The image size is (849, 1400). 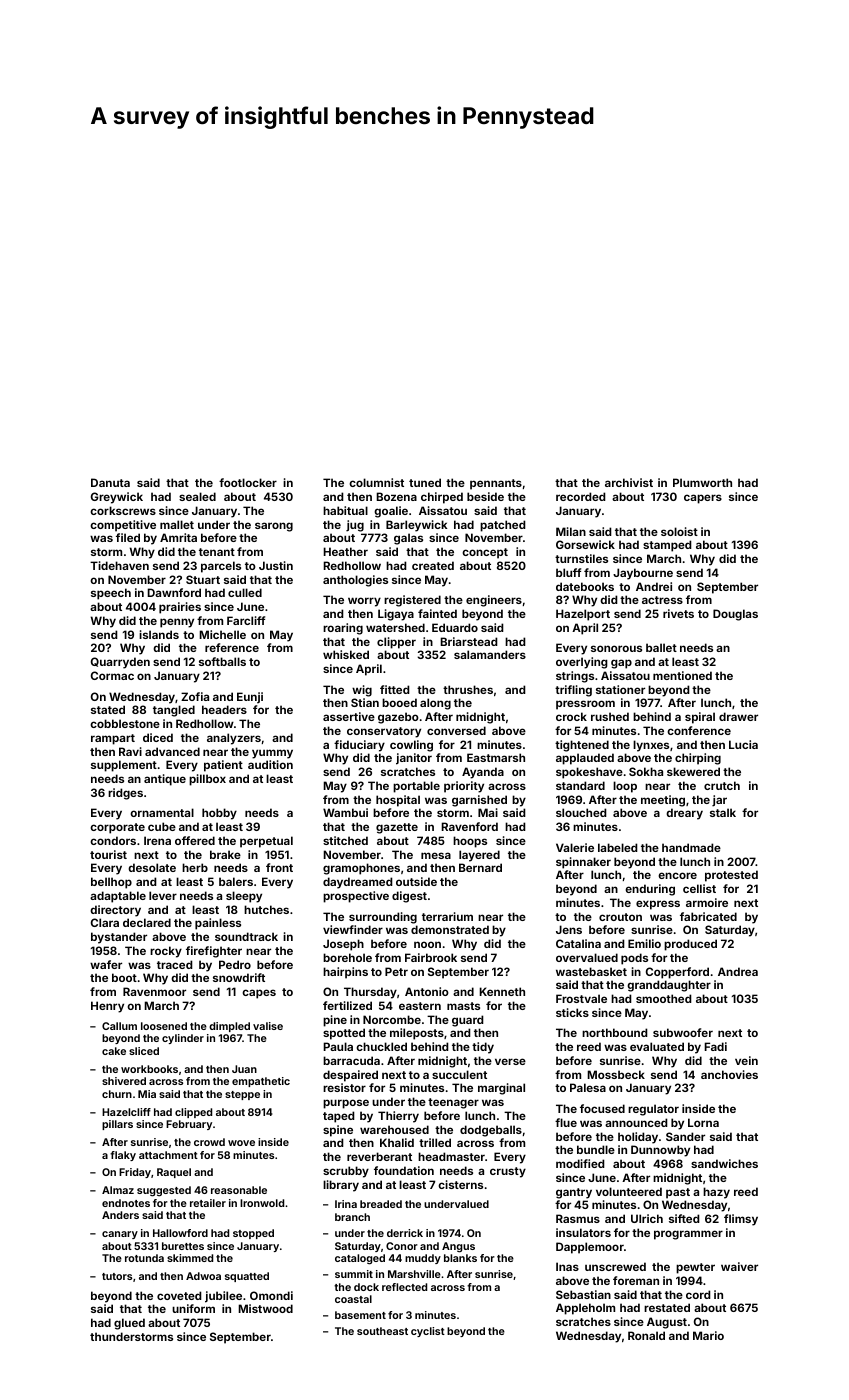 I want to click on created, so click(x=433, y=565).
